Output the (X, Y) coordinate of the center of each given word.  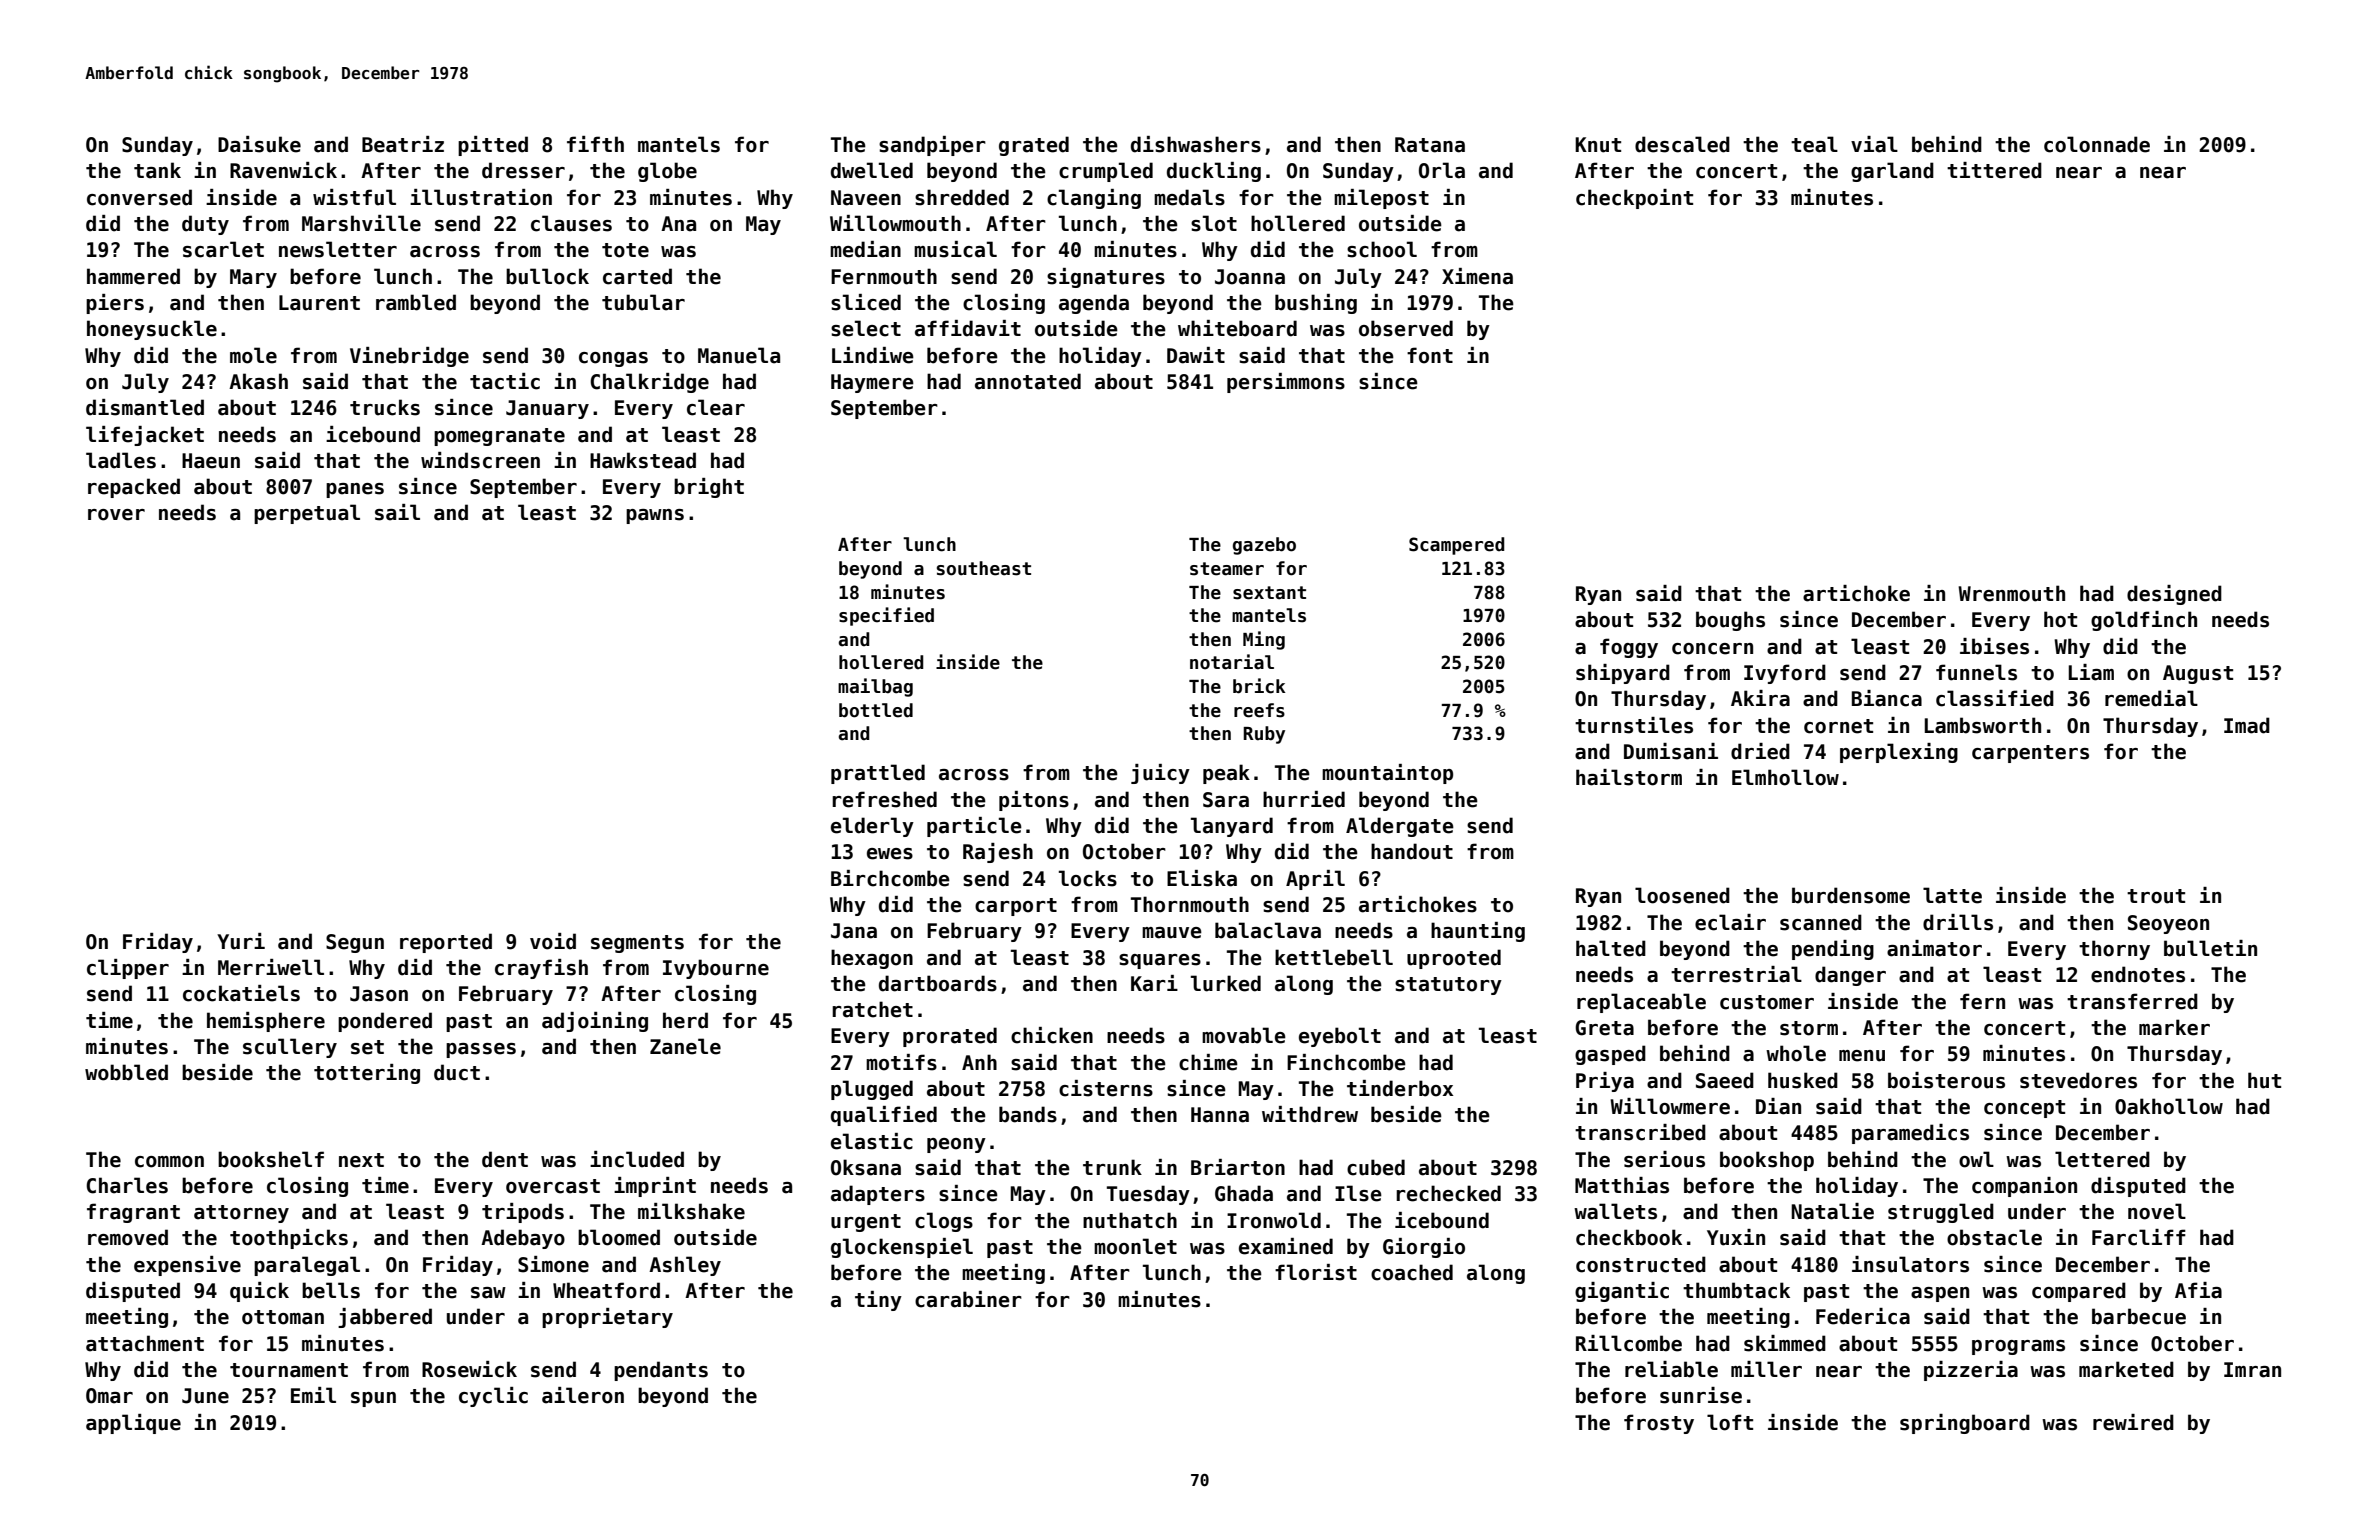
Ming (1264, 640)
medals (1189, 197)
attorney (241, 1214)
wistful (354, 197)
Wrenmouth (2011, 593)
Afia (2198, 1290)
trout (2156, 896)
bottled (876, 710)
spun (373, 1399)
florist (1316, 1272)
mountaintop (1387, 774)
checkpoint (1634, 199)
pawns (655, 516)
